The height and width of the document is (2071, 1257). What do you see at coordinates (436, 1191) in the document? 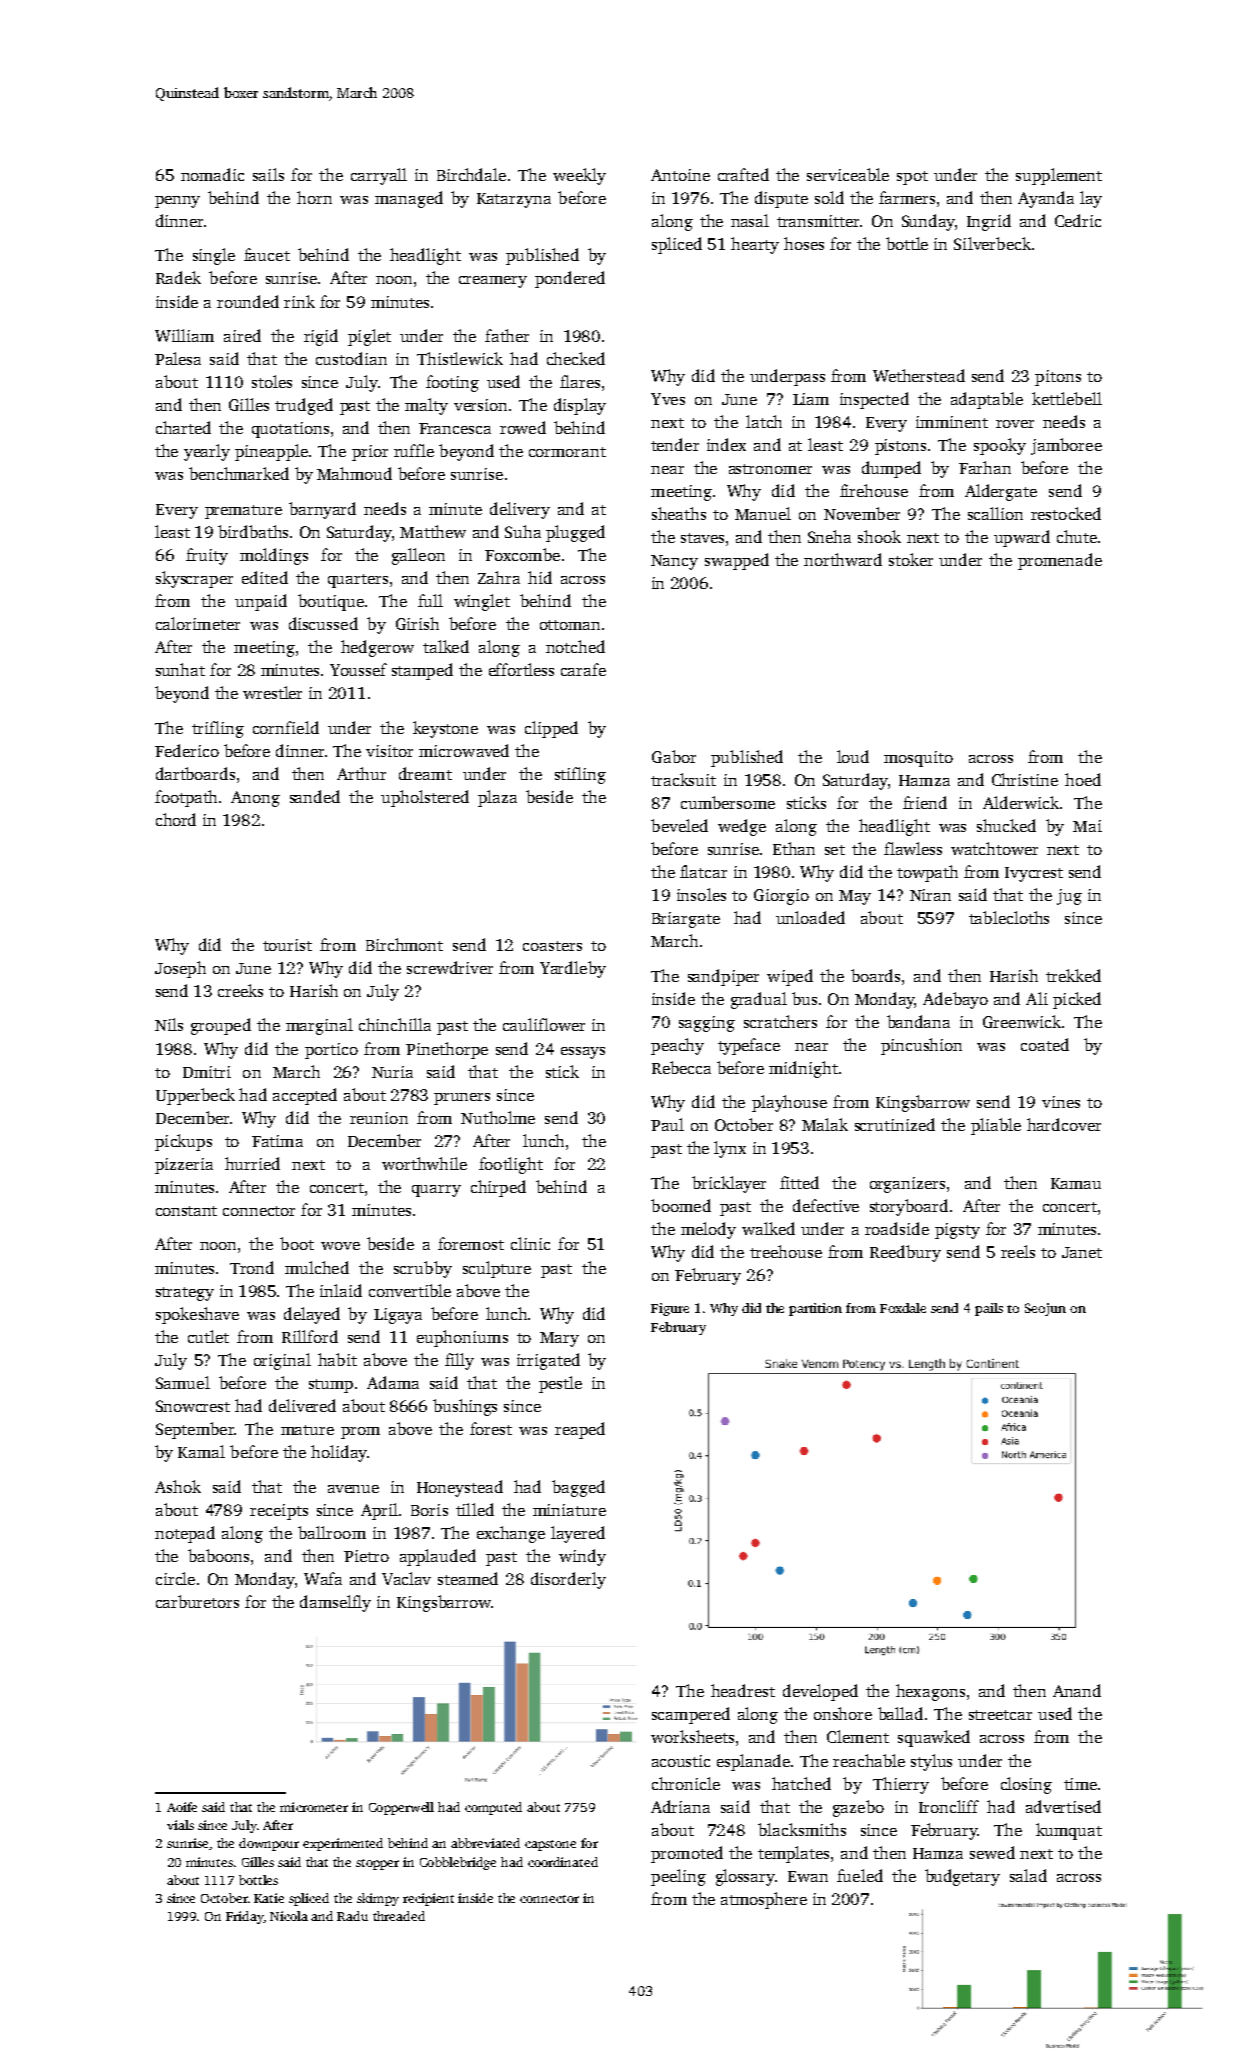
I see `quarry` at bounding box center [436, 1191].
